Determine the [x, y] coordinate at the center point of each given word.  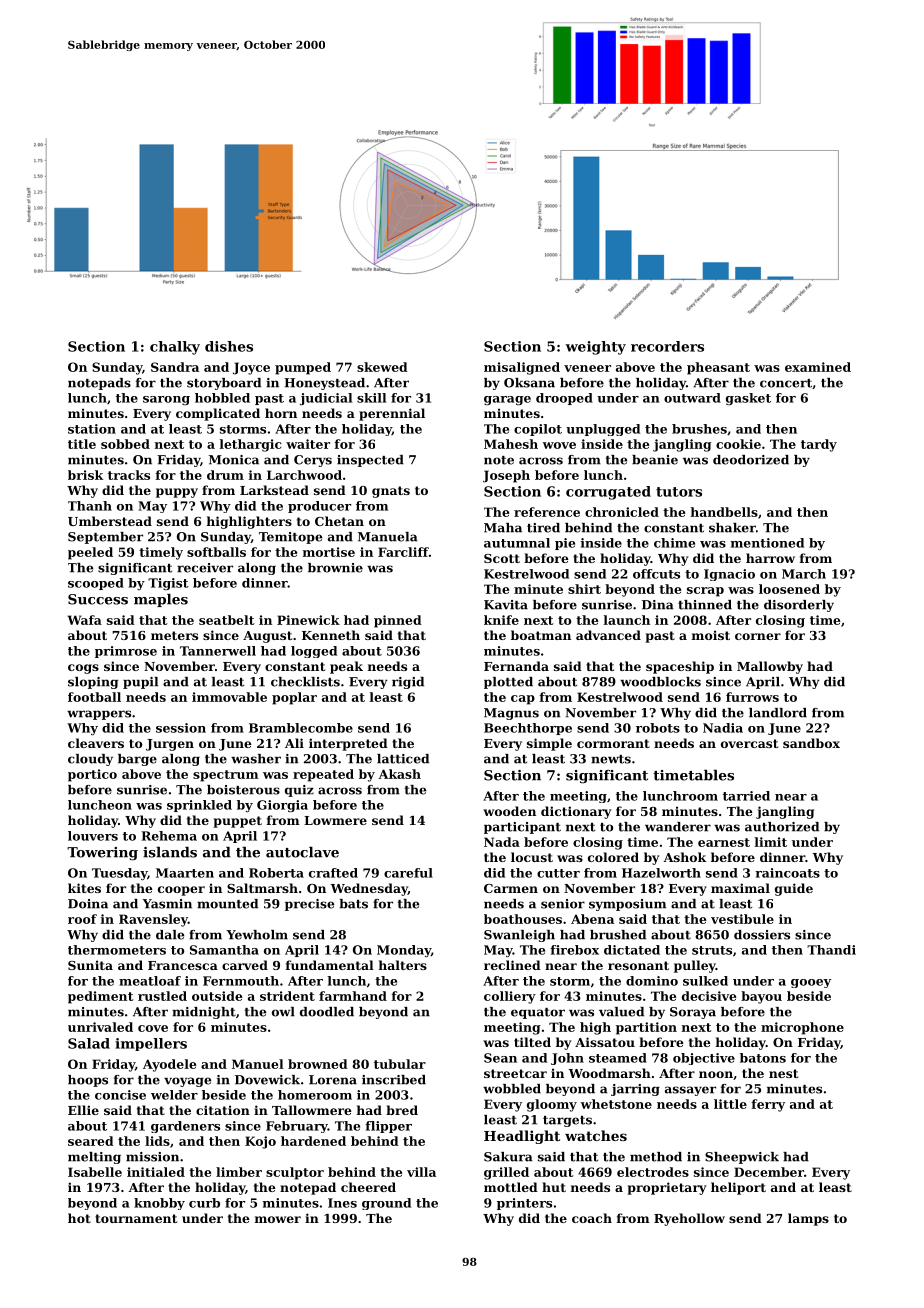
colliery [510, 997]
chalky [175, 348]
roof [82, 919]
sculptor [295, 1173]
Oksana [529, 383]
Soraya [693, 1013]
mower [278, 1219]
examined [818, 367]
